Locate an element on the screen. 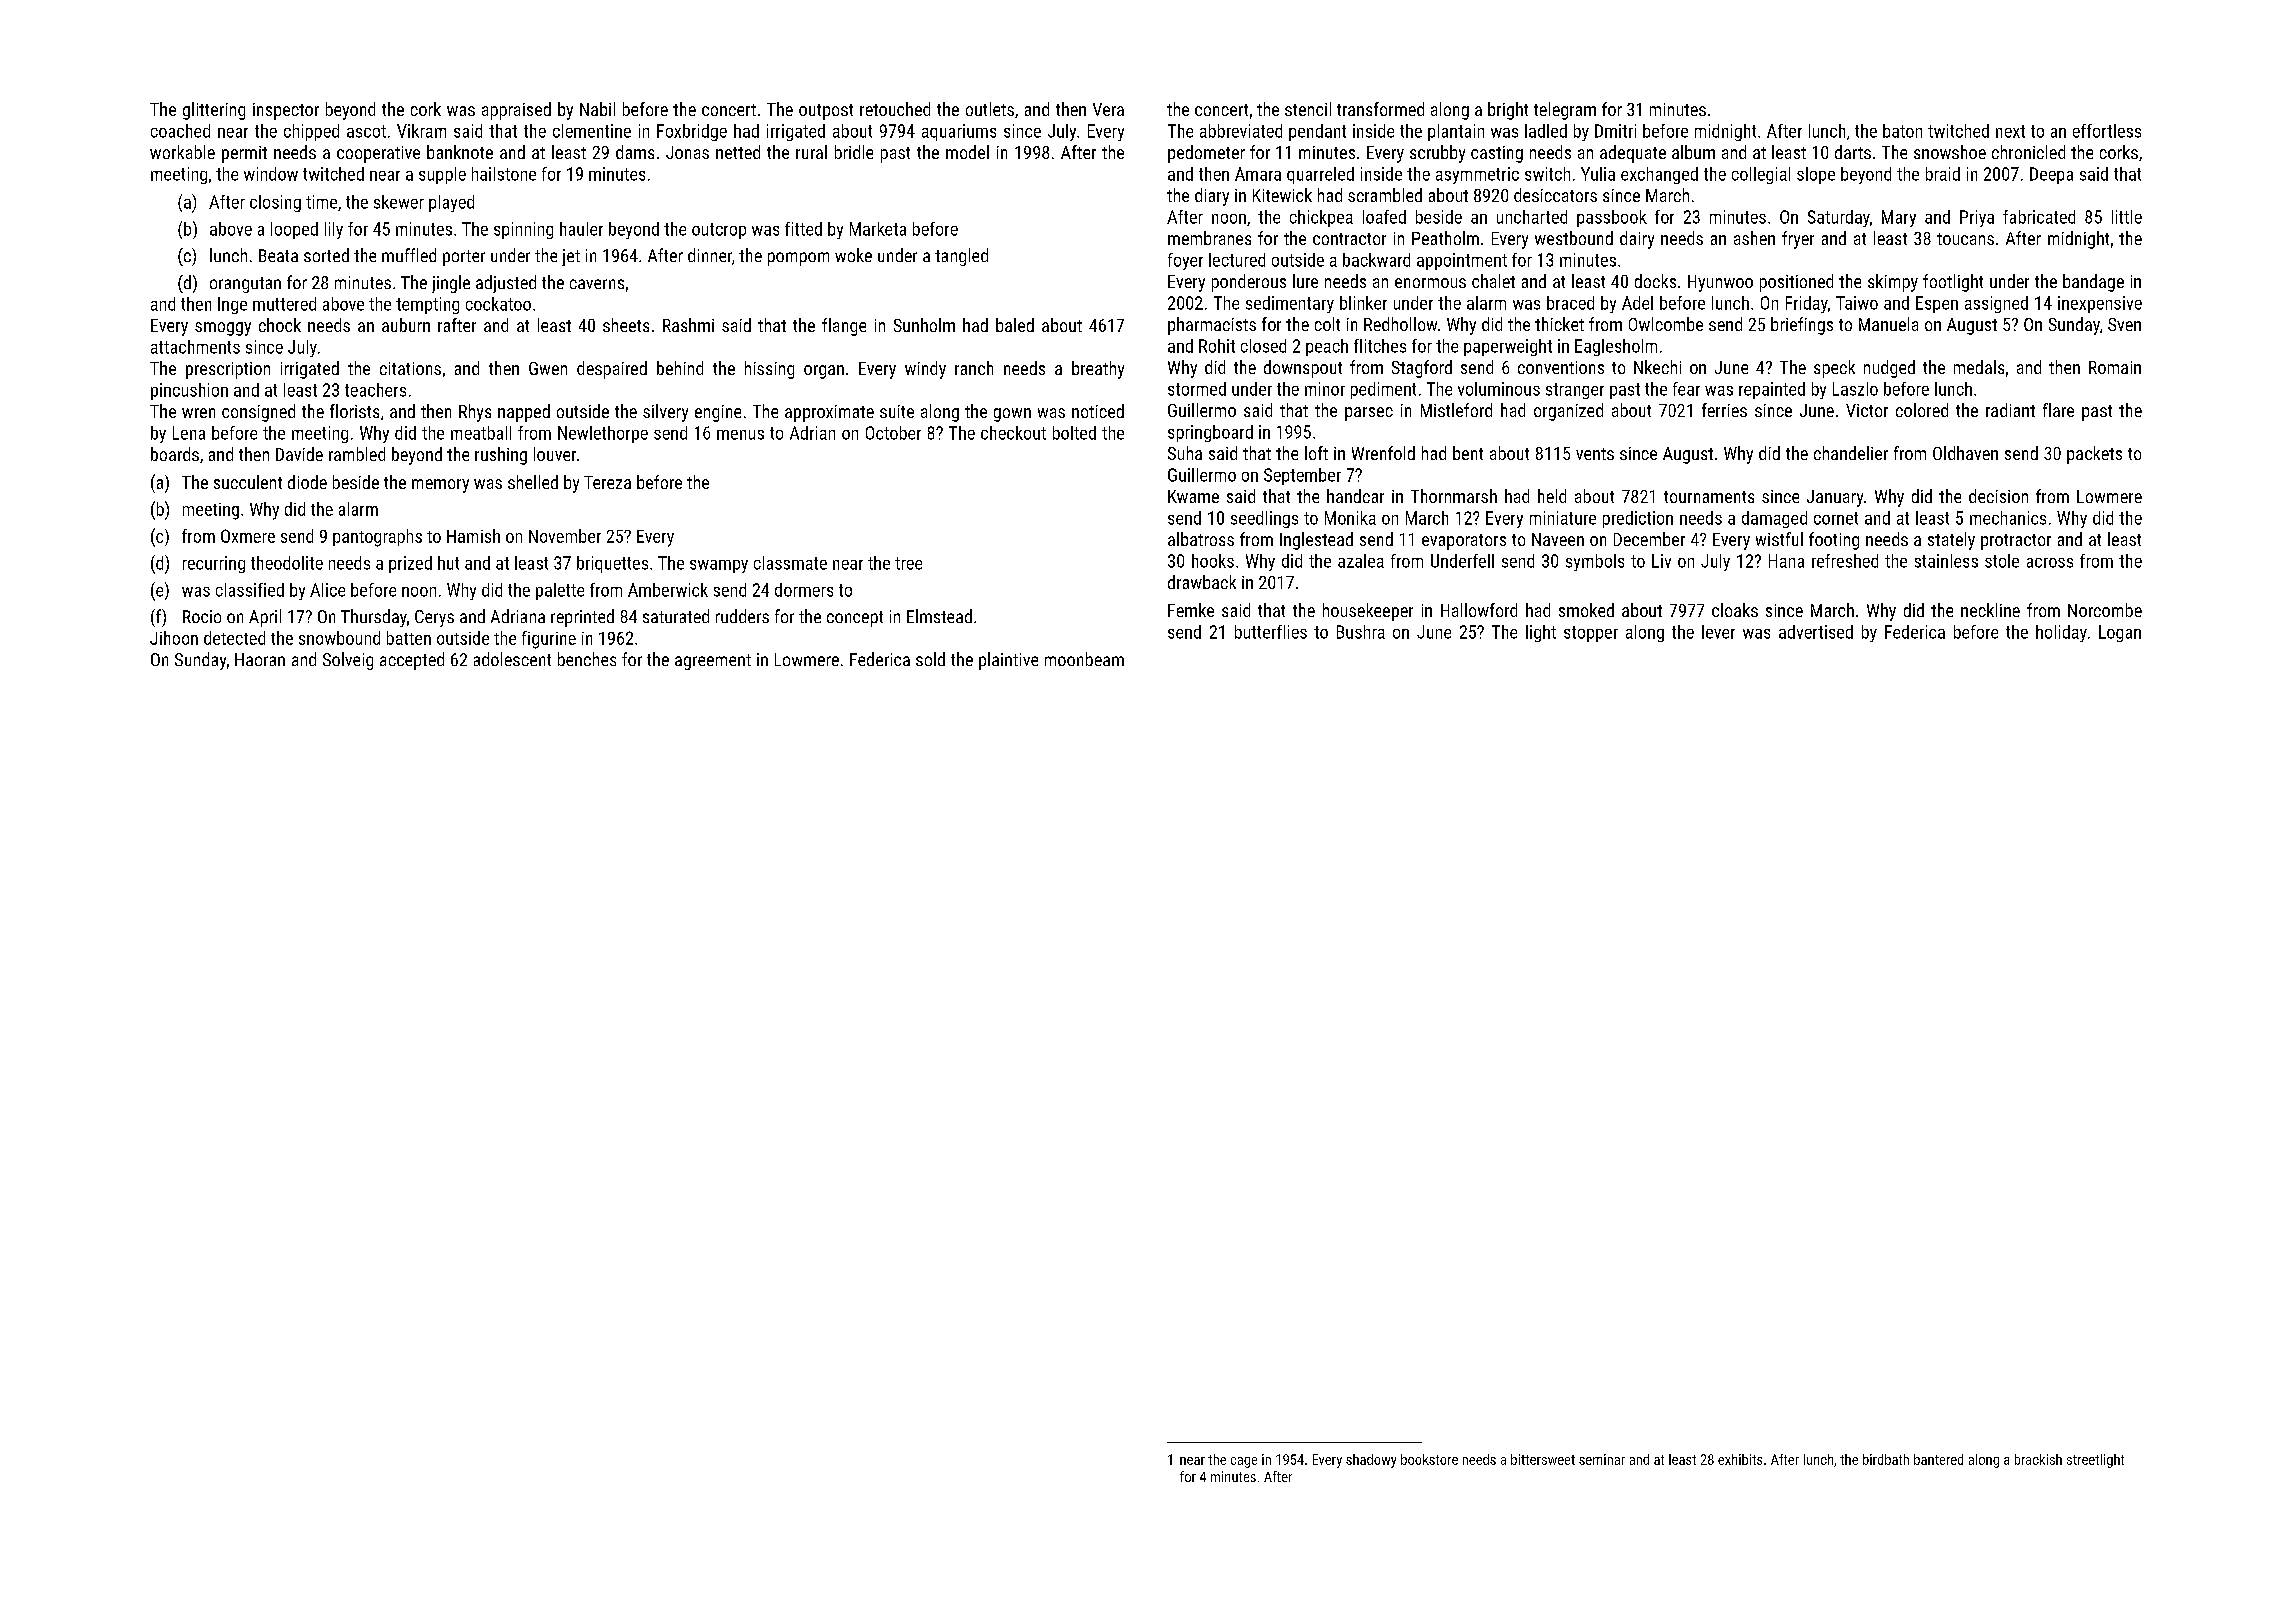 The height and width of the screenshot is (1620, 2292). cage is located at coordinates (1244, 1462).
